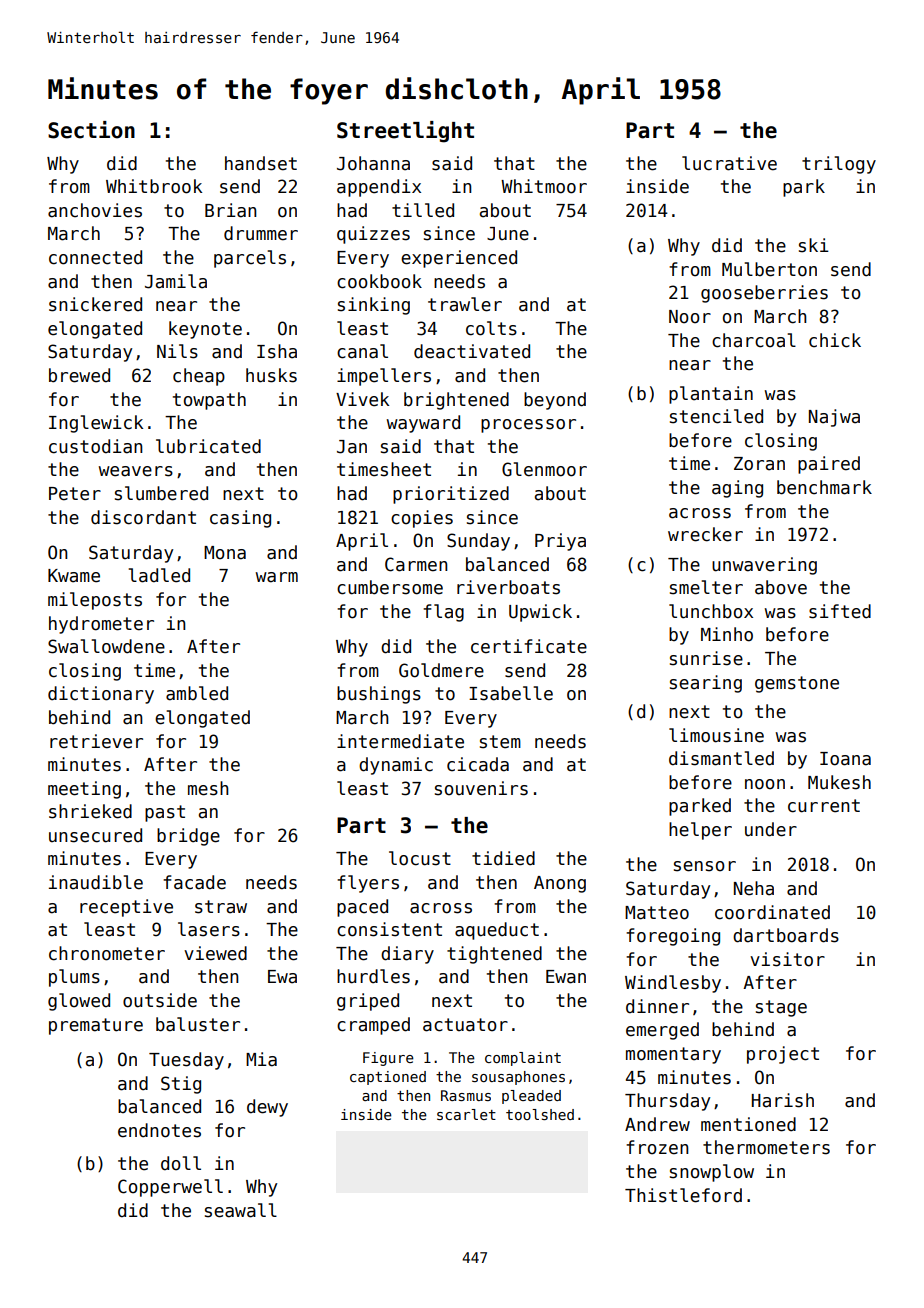 The height and width of the screenshot is (1308, 924). I want to click on Copperwell, so click(170, 1188).
